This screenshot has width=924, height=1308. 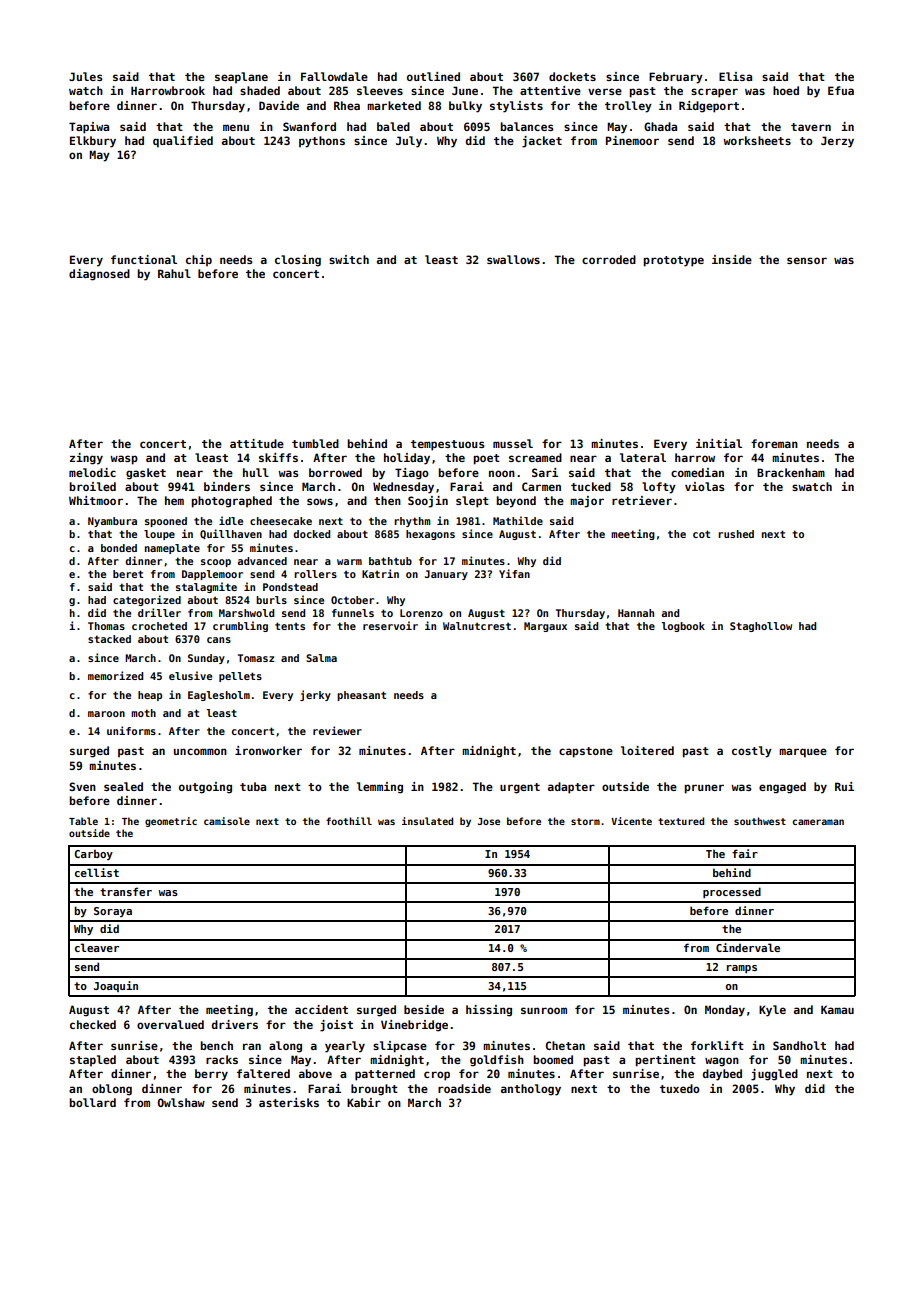 What do you see at coordinates (513, 259) in the screenshot?
I see `swallows` at bounding box center [513, 259].
